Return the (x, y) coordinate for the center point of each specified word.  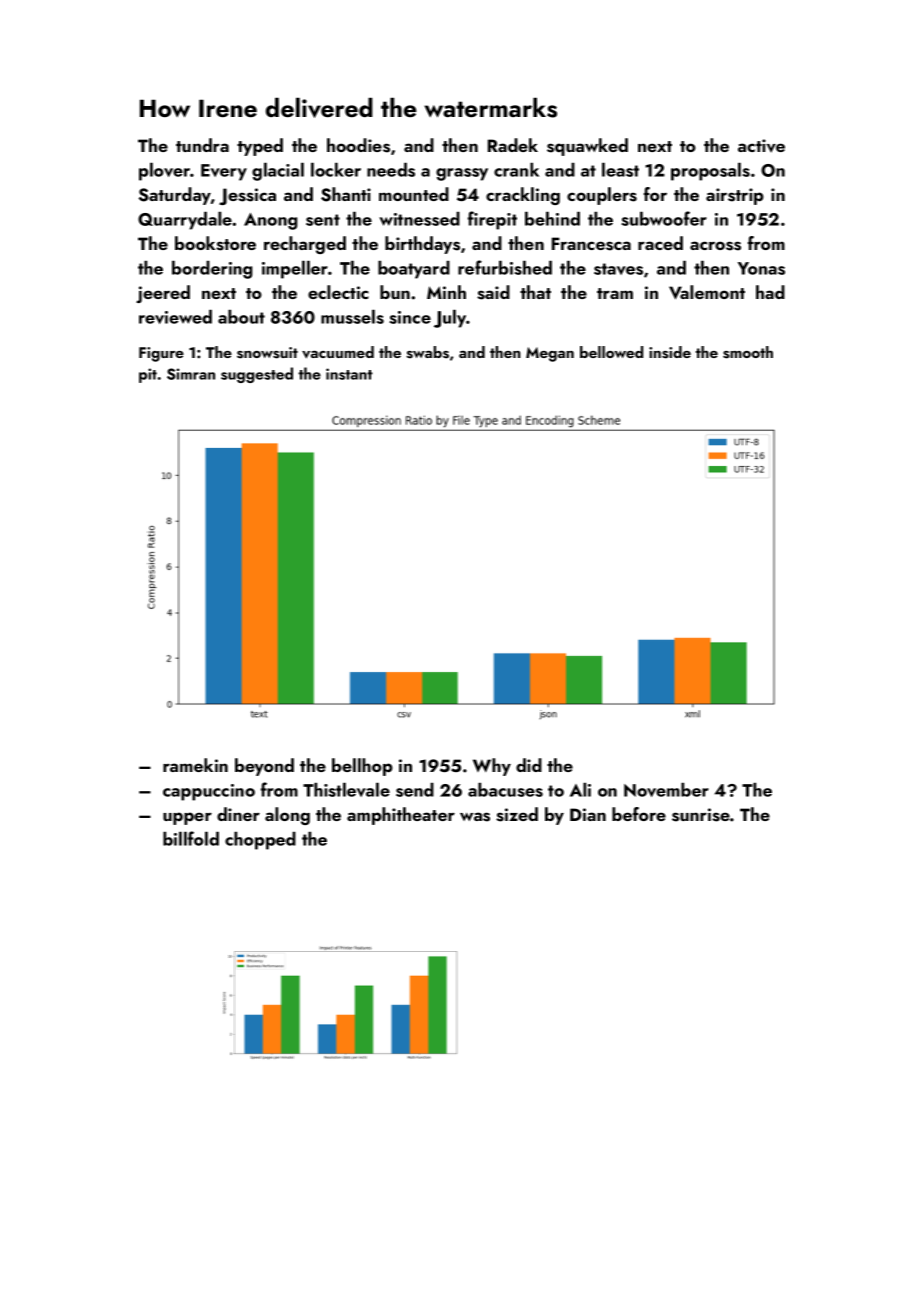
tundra (202, 145)
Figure (161, 354)
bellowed (611, 352)
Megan (550, 354)
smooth (748, 352)
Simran (191, 374)
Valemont (707, 292)
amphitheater (401, 816)
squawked (587, 147)
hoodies (358, 145)
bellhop (362, 767)
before (639, 814)
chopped (260, 841)
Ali (580, 790)
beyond (264, 767)
